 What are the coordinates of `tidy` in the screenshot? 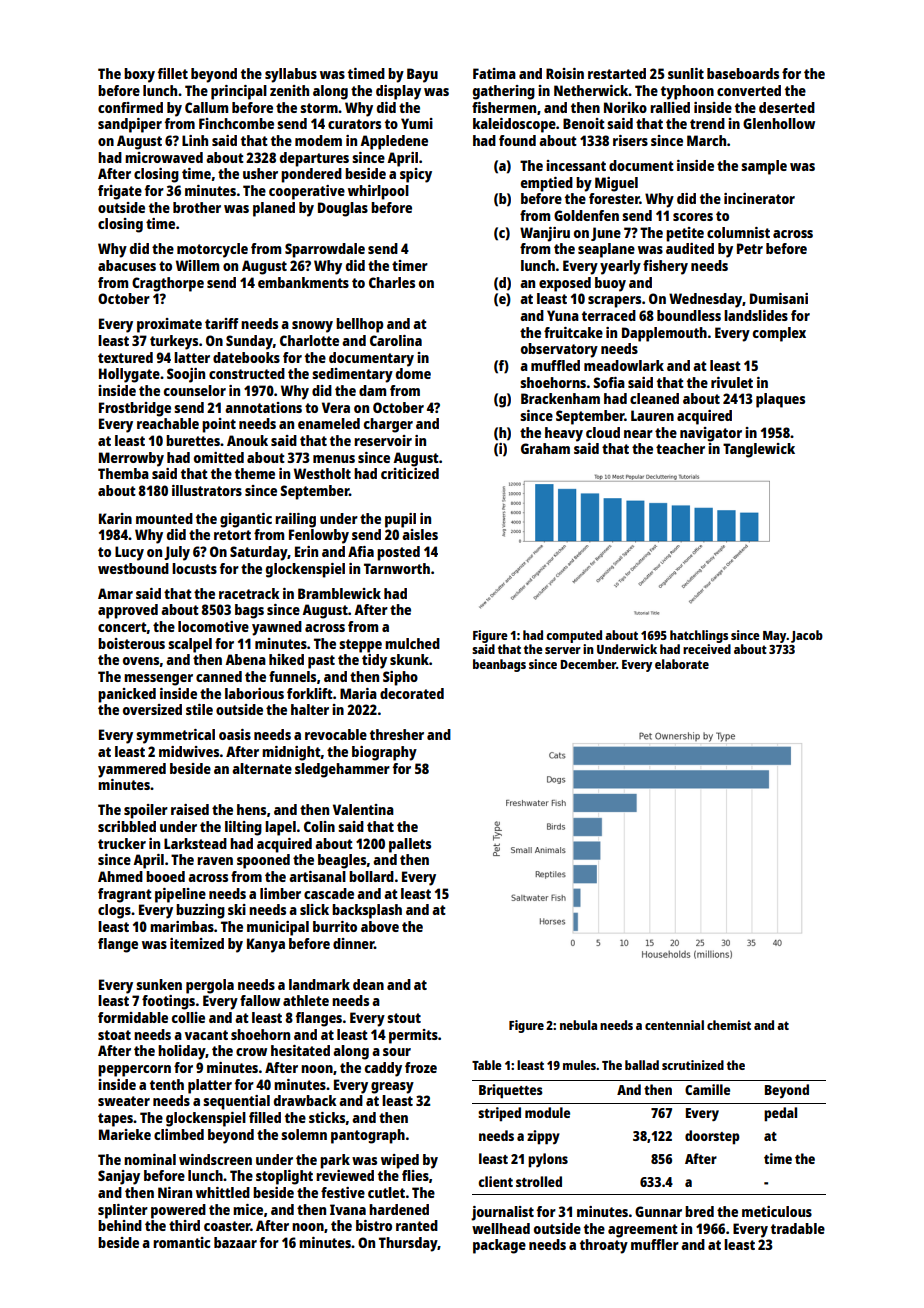 It's located at (374, 661).
